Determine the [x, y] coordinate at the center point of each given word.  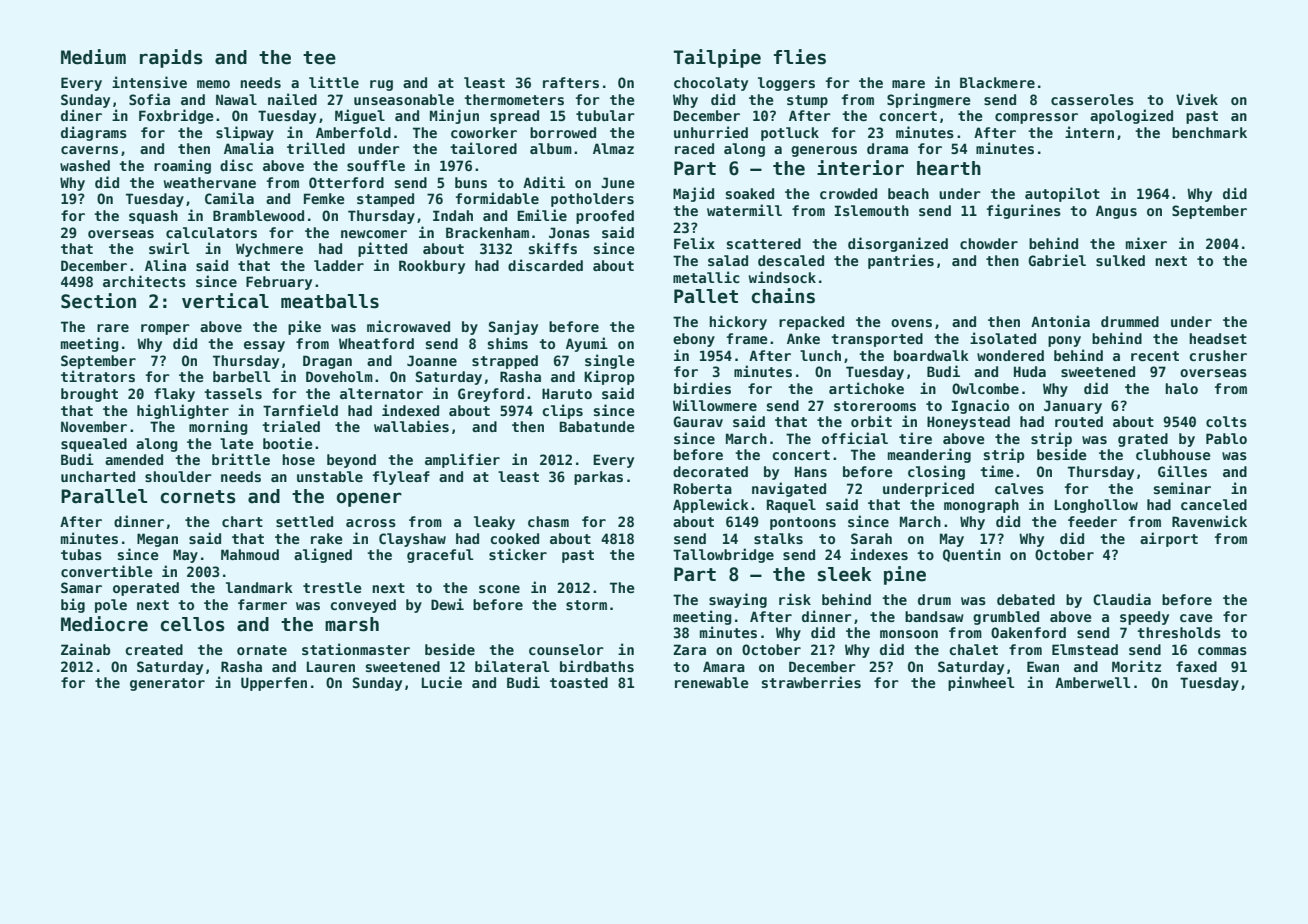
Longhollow [1096, 506]
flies [800, 57]
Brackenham [487, 232]
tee [319, 58]
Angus [1116, 212]
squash [153, 217]
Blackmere [997, 82]
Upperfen [274, 684]
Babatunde [597, 426]
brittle [241, 459]
